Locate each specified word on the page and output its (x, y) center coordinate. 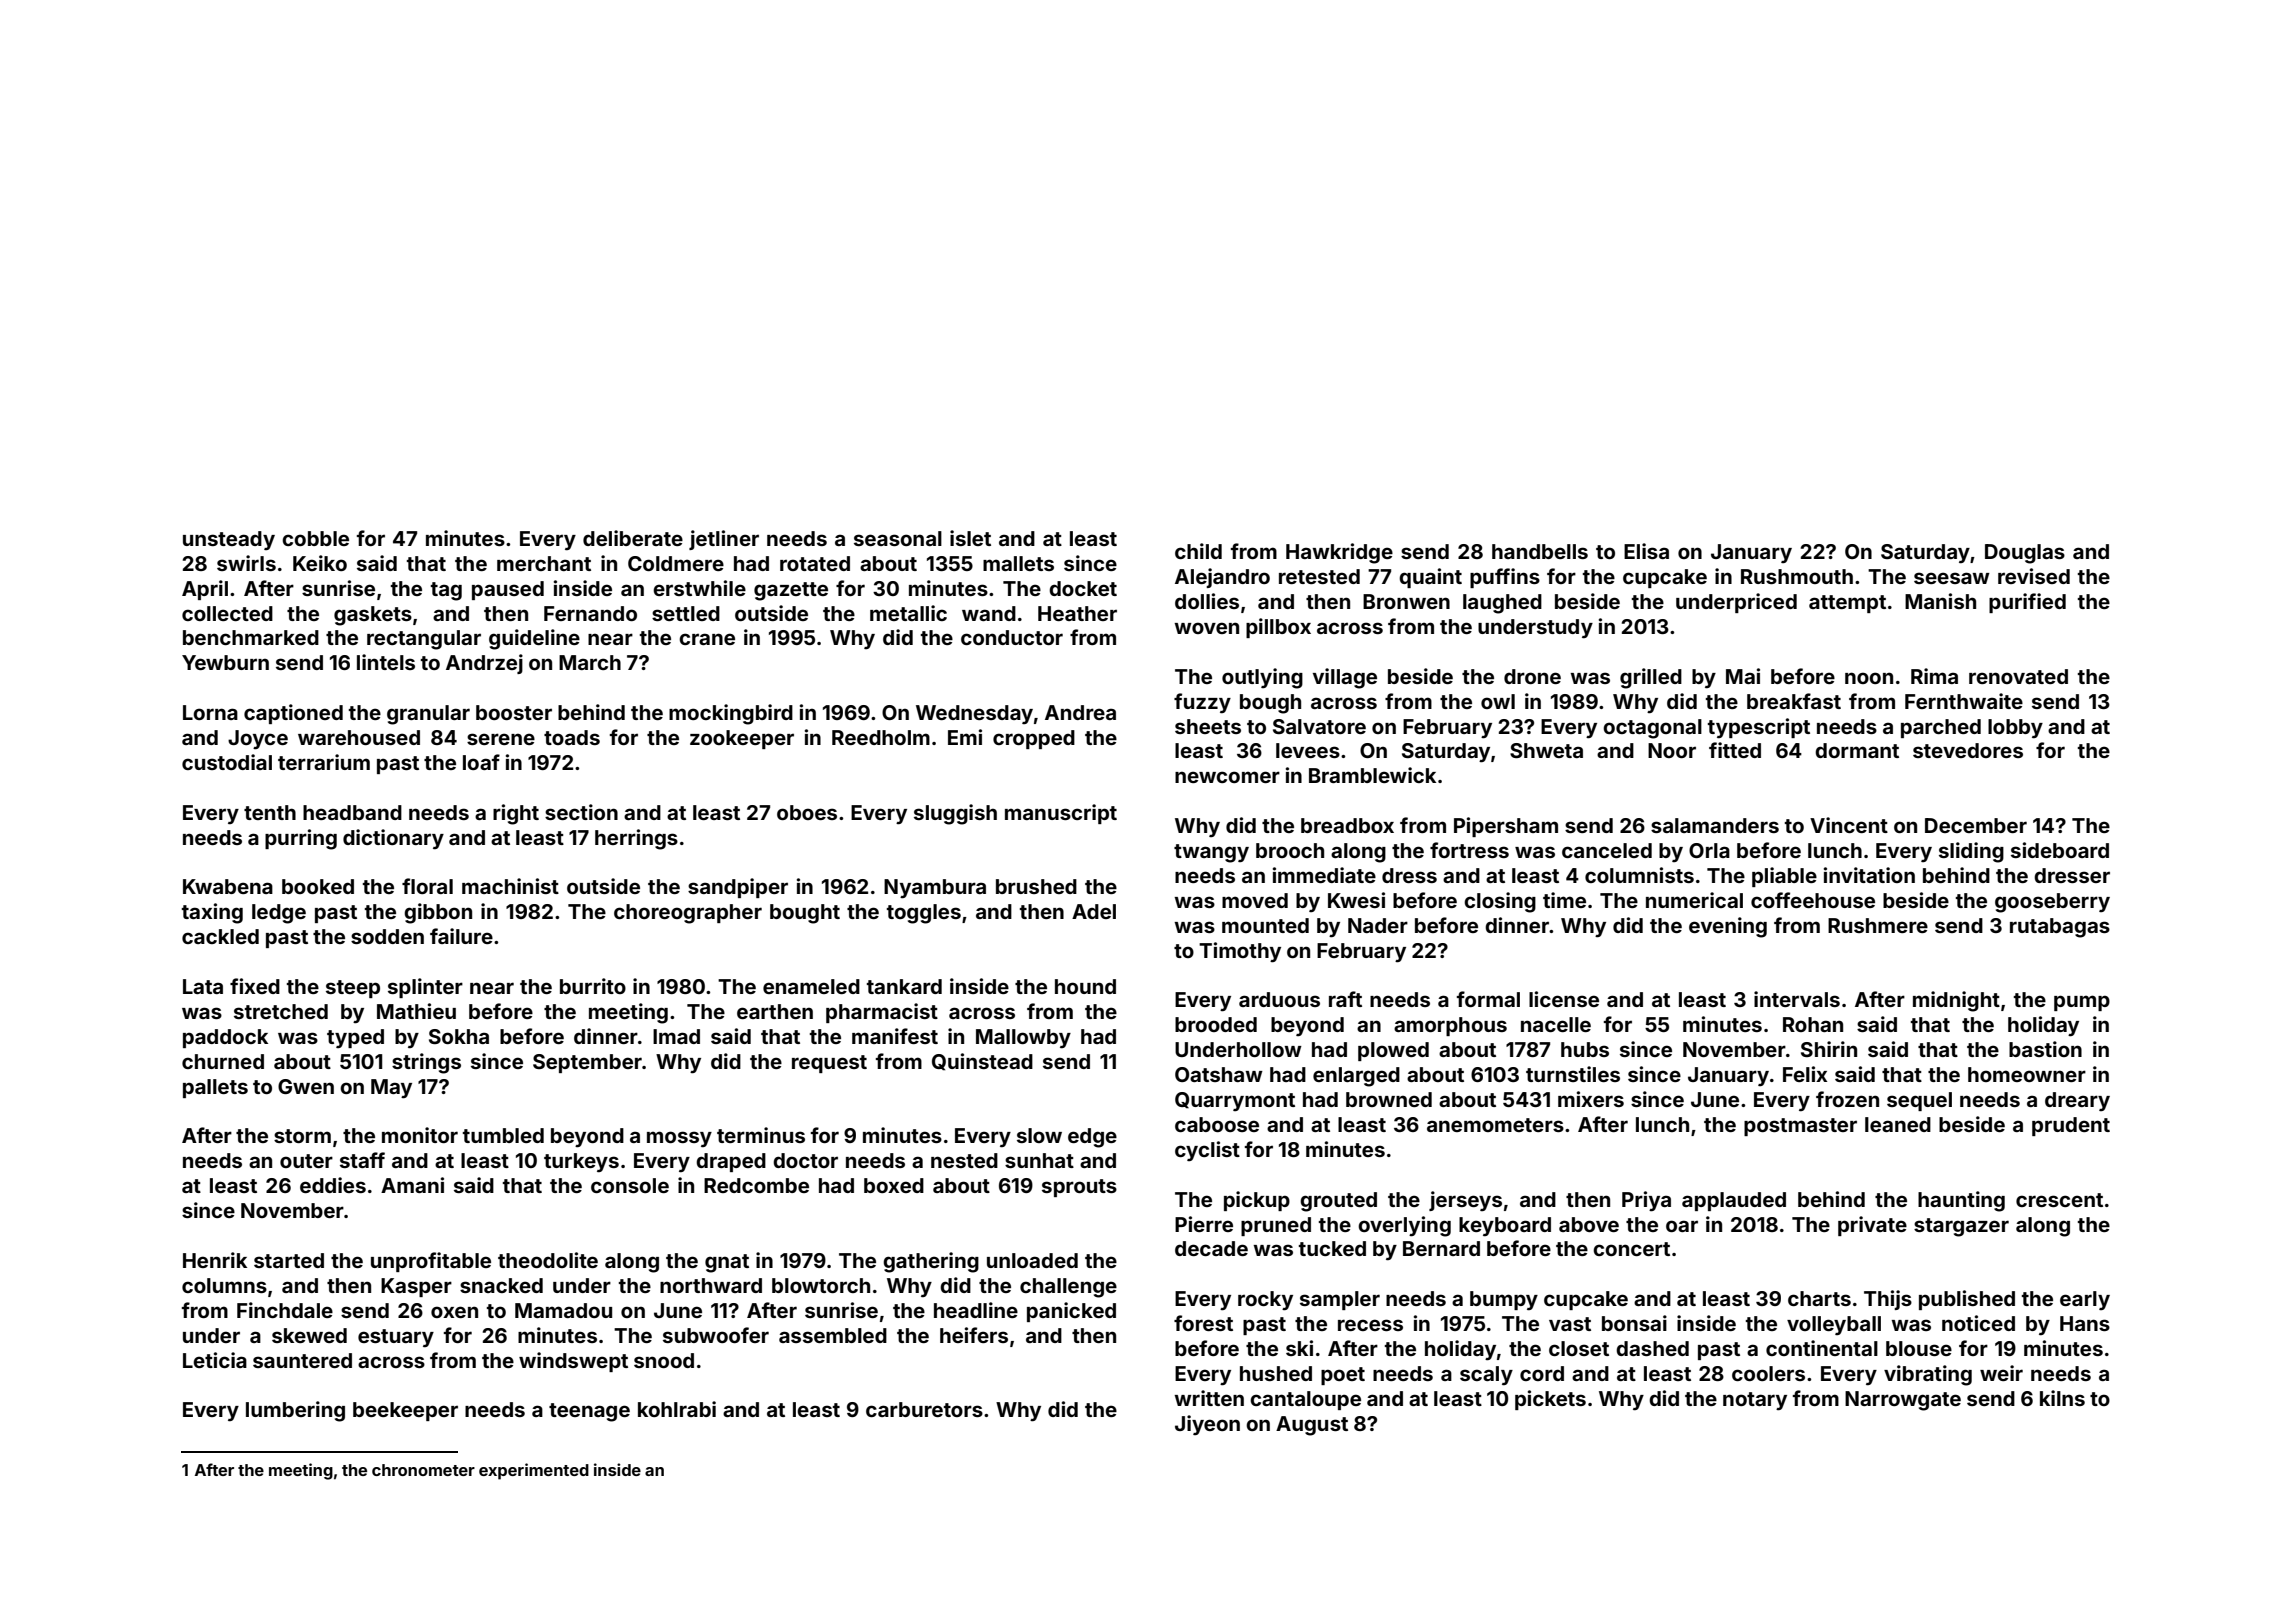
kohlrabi (677, 1409)
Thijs (1888, 1300)
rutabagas (2060, 928)
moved (1255, 900)
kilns (2062, 1398)
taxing (212, 913)
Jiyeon (1207, 1425)
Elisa (1646, 551)
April (205, 590)
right (516, 814)
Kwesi (1356, 900)
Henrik (215, 1260)
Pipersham (1506, 827)
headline (976, 1310)
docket (1083, 588)
